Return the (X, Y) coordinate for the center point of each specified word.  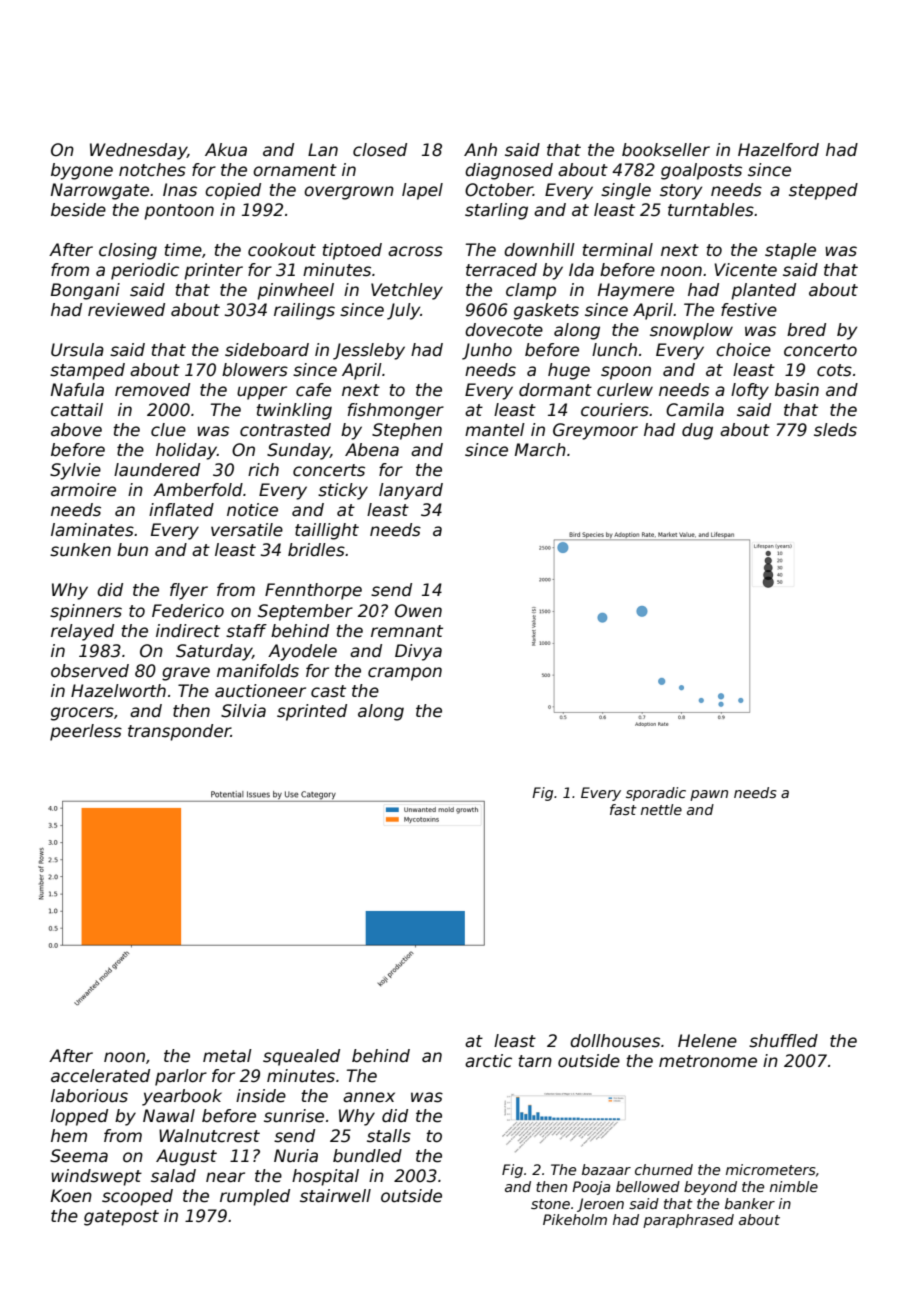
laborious (89, 1096)
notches (152, 170)
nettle (661, 809)
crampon (405, 674)
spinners (86, 612)
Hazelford (778, 150)
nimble (794, 1186)
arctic (488, 1061)
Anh (480, 149)
